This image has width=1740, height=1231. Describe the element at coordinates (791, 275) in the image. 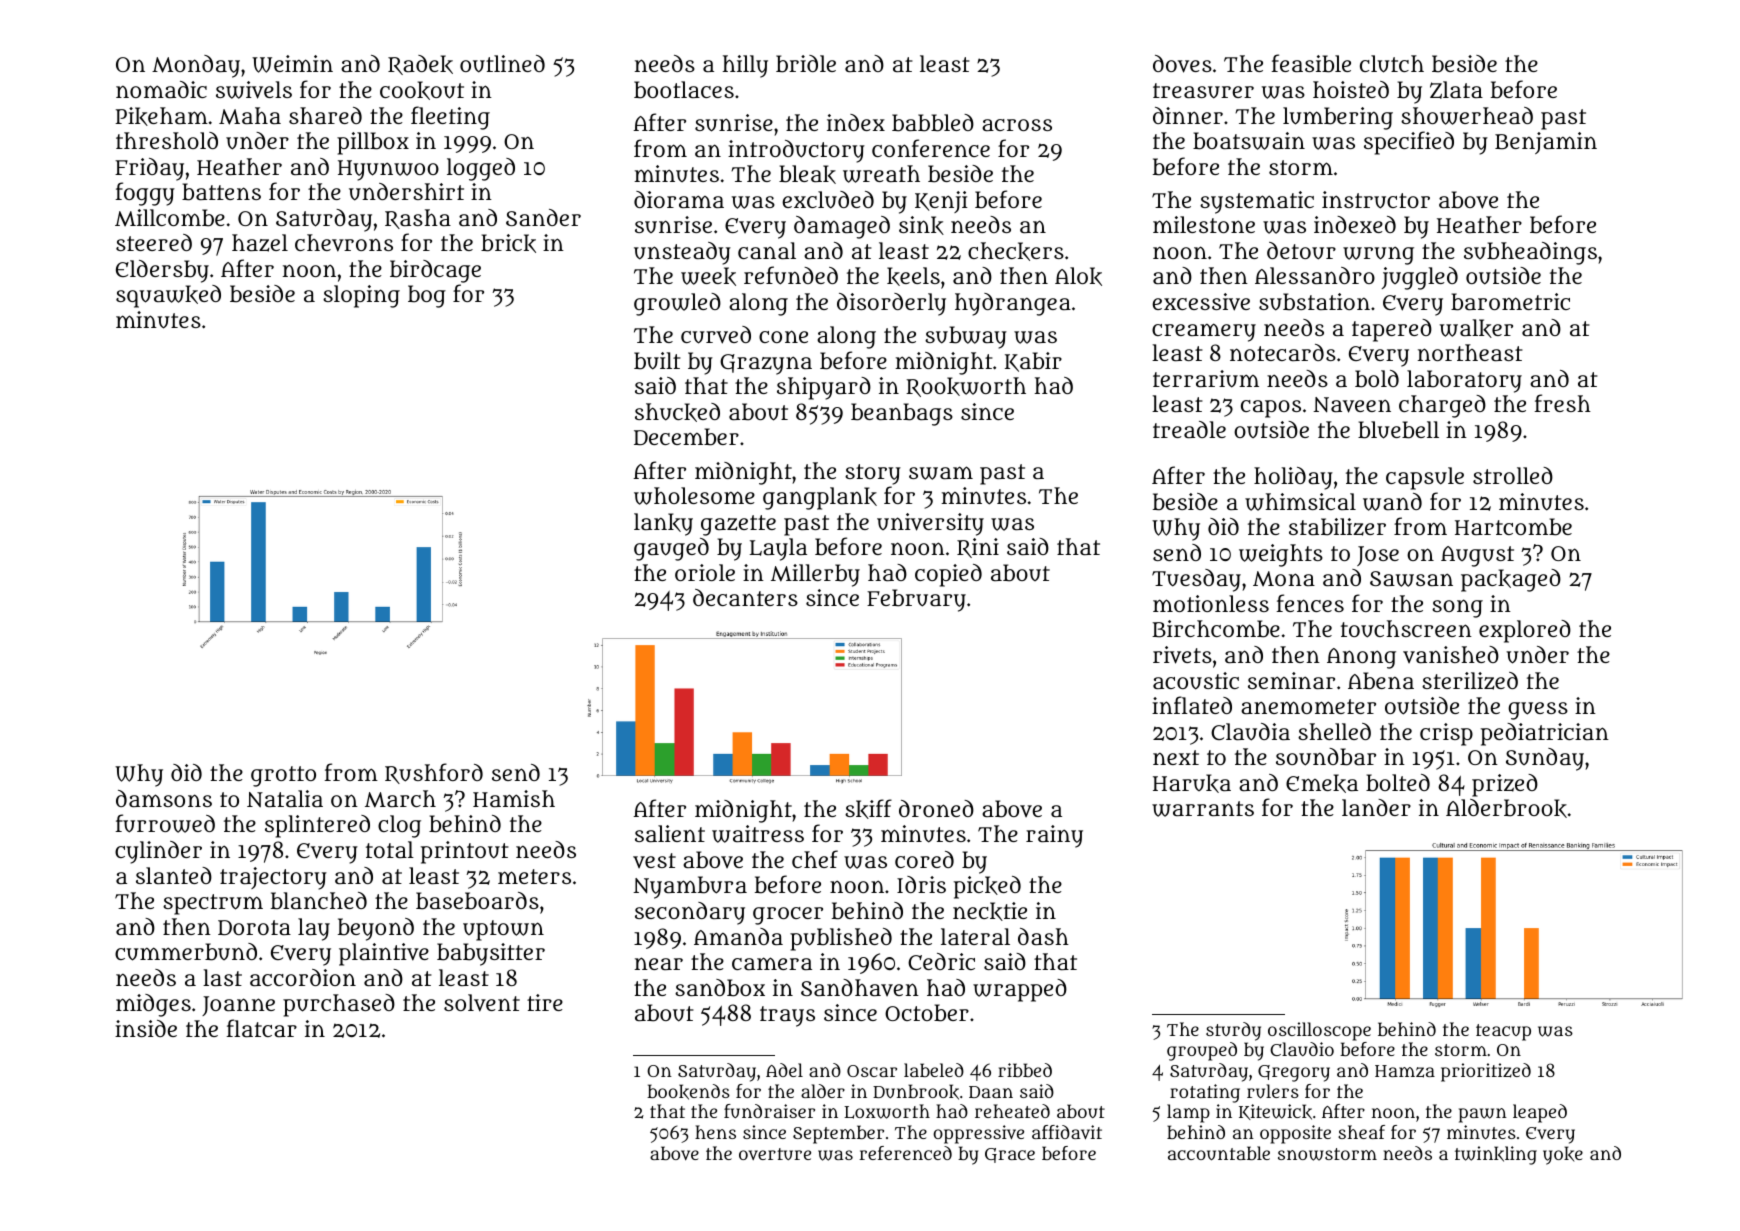

I see `refunded` at that location.
